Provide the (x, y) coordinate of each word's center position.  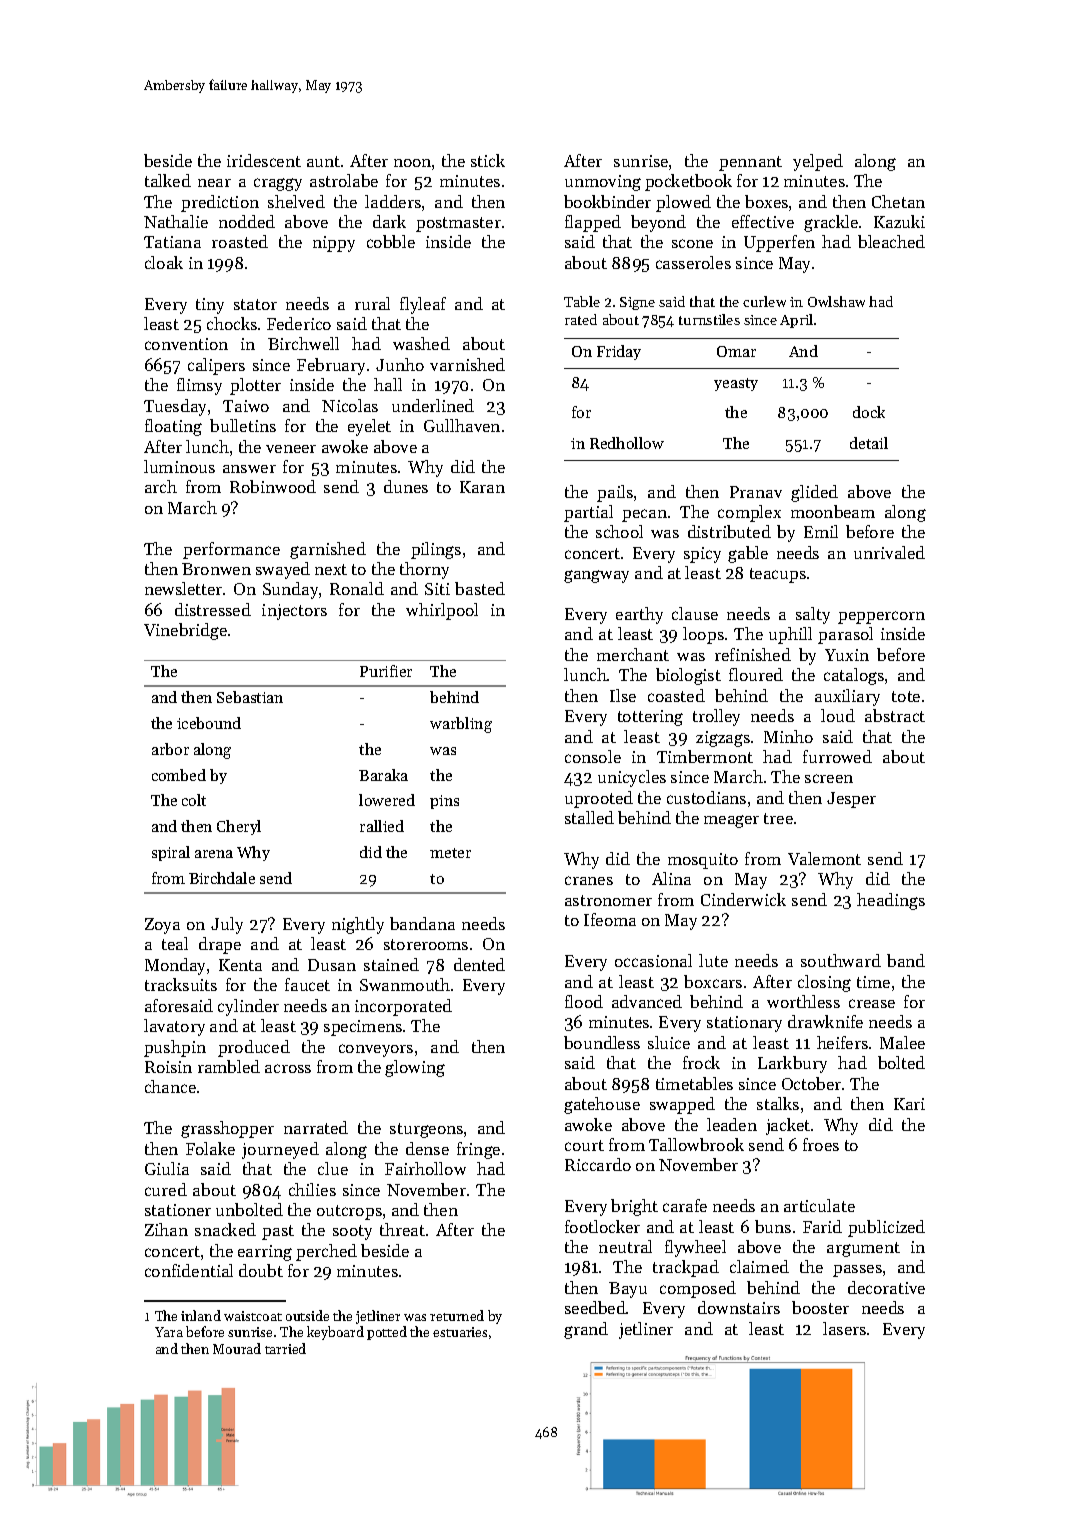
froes (821, 1144)
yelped (818, 162)
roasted (240, 241)
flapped (593, 223)
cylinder (248, 1007)
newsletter (183, 588)
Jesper (851, 800)
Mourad (237, 1348)
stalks (778, 1103)
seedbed (595, 1307)
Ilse (623, 695)
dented (479, 964)
